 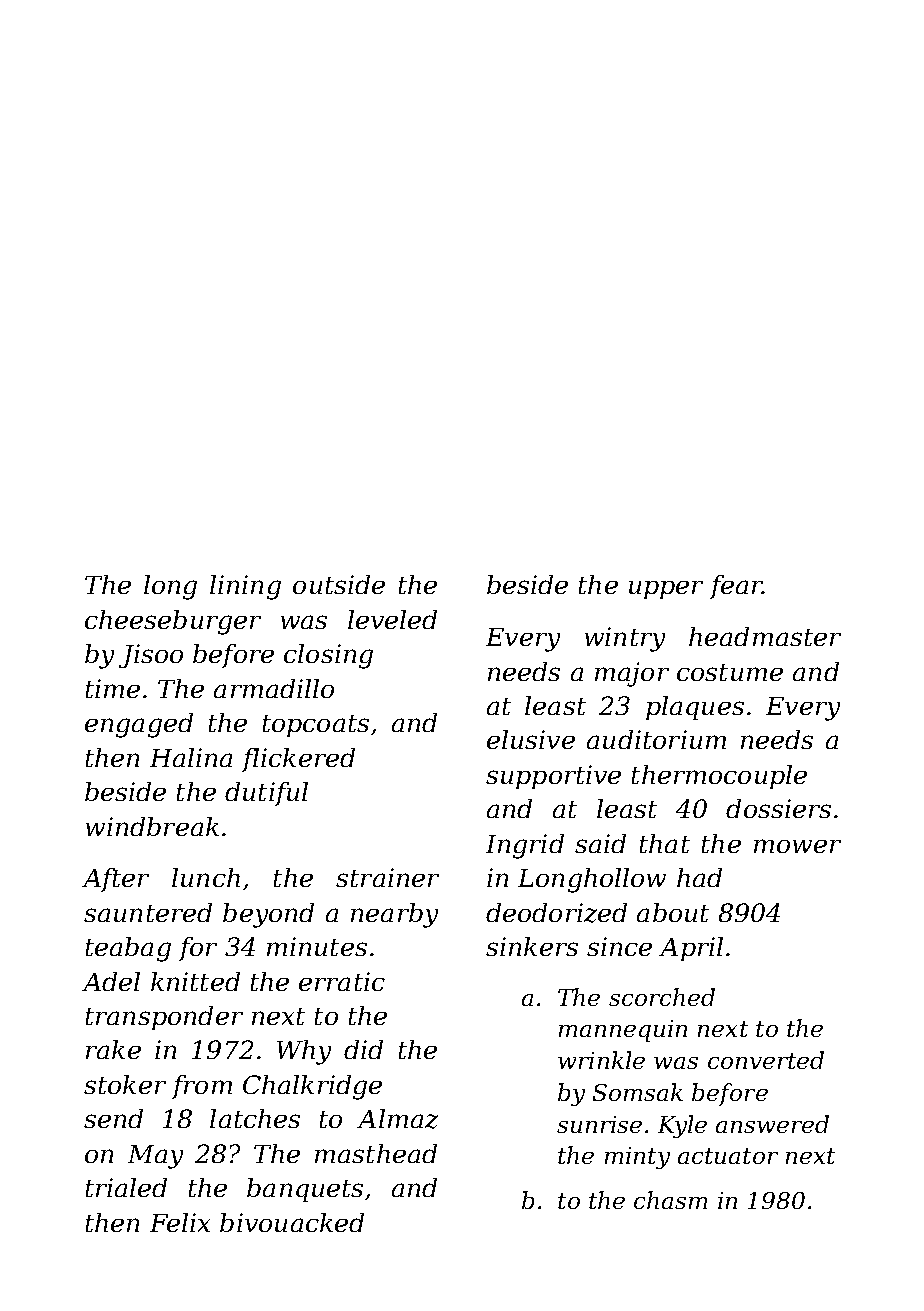 I want to click on chasm, so click(x=670, y=1200).
